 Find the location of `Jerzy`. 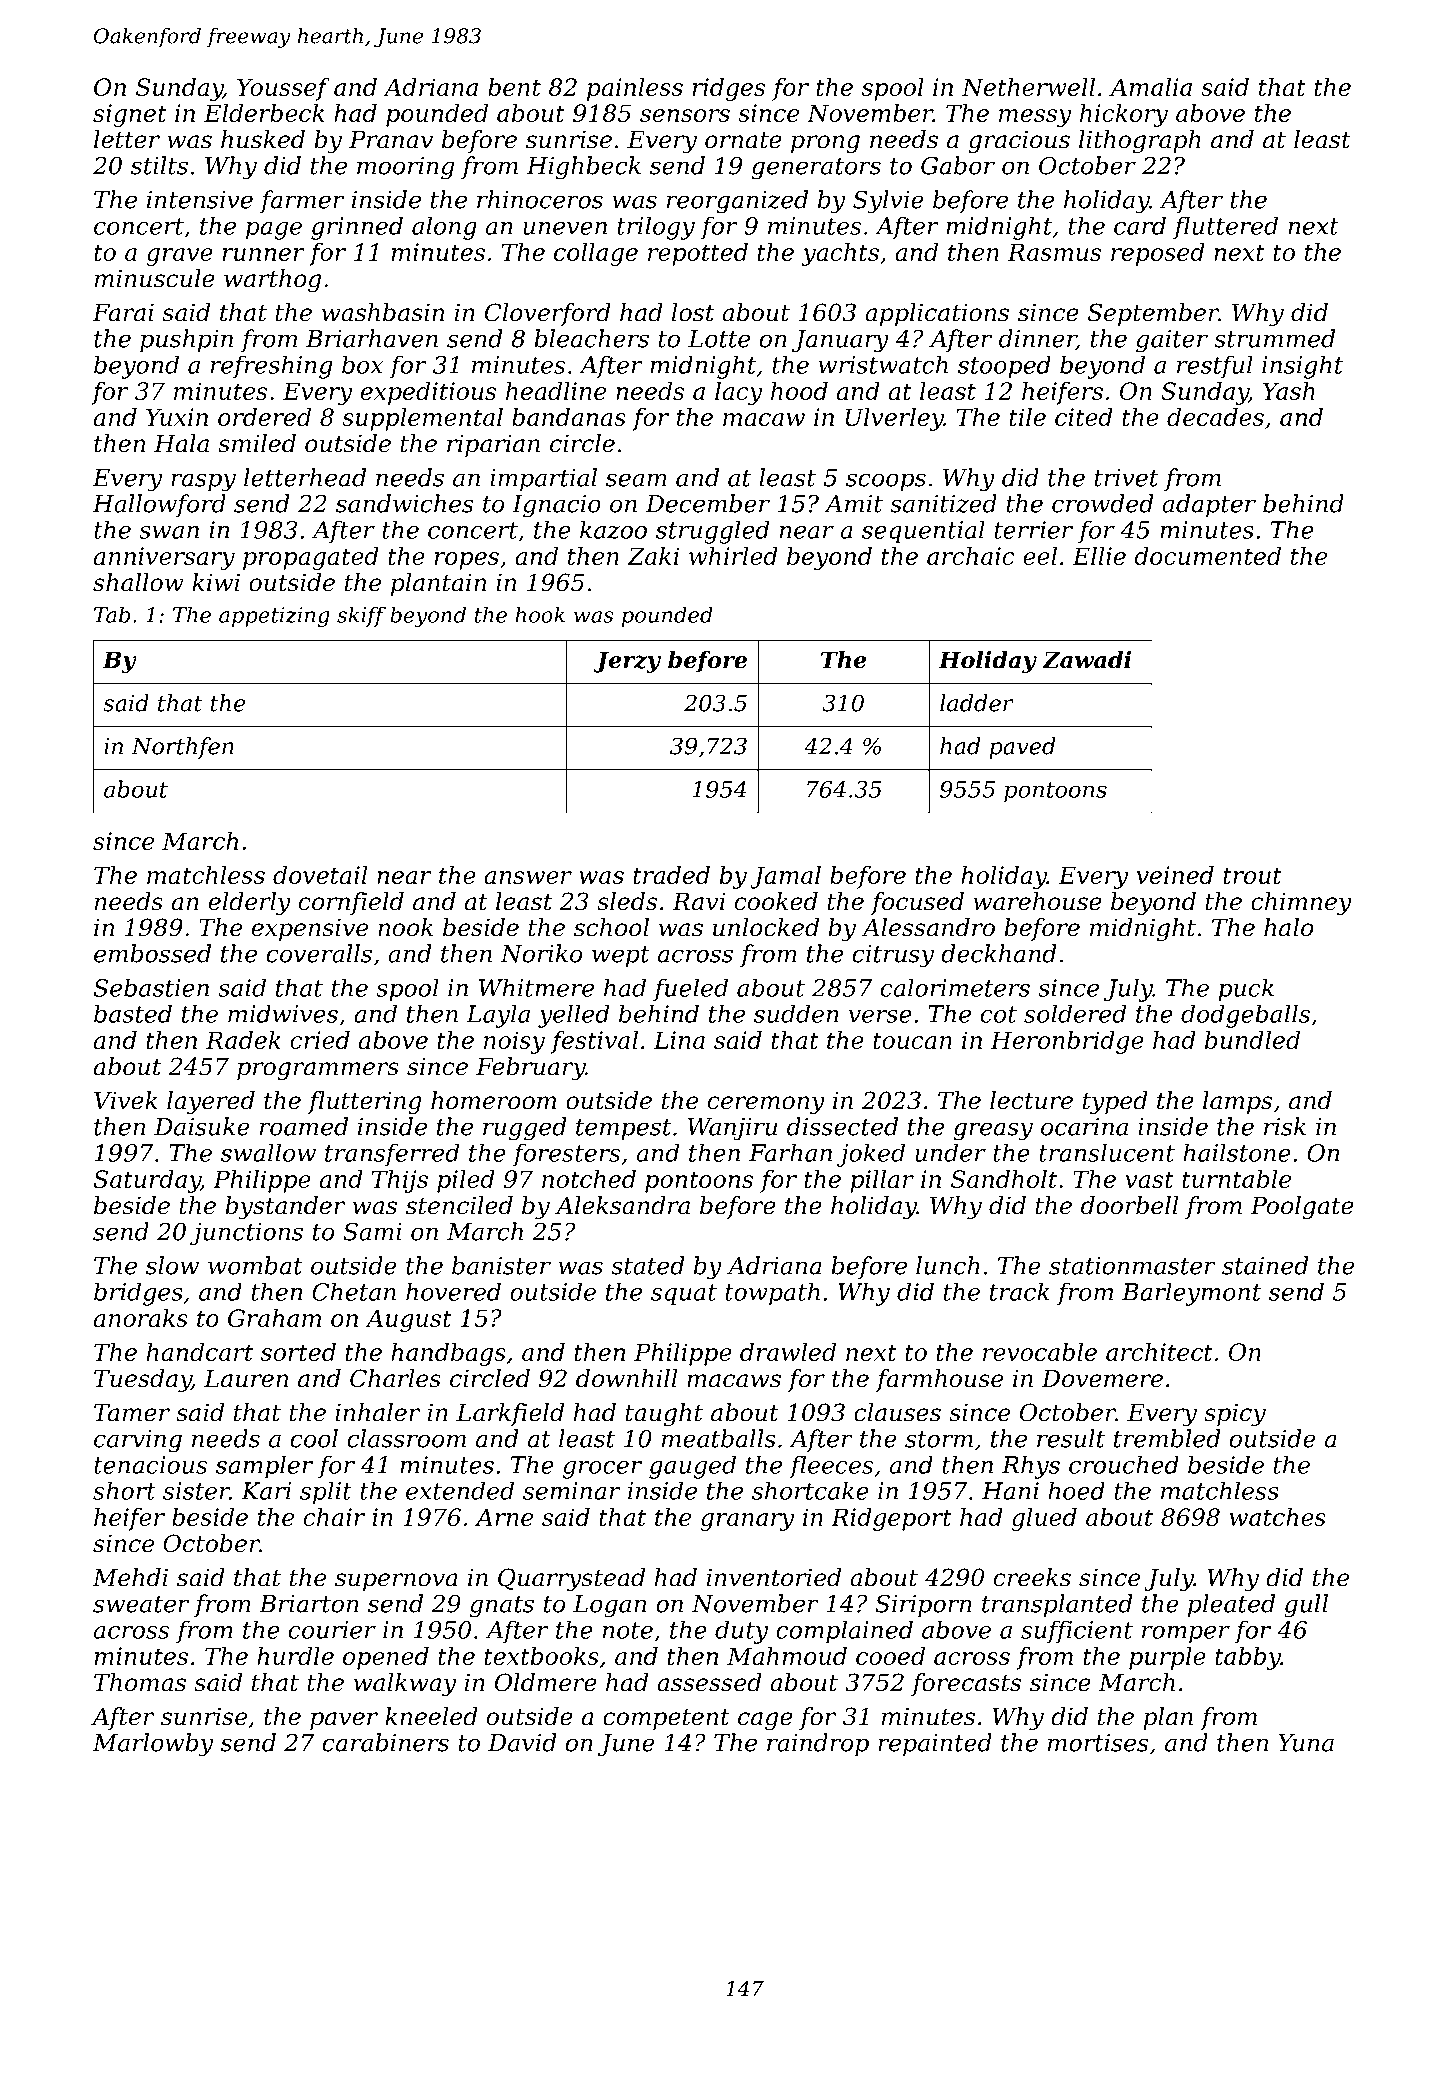

Jerzy is located at coordinates (627, 662).
